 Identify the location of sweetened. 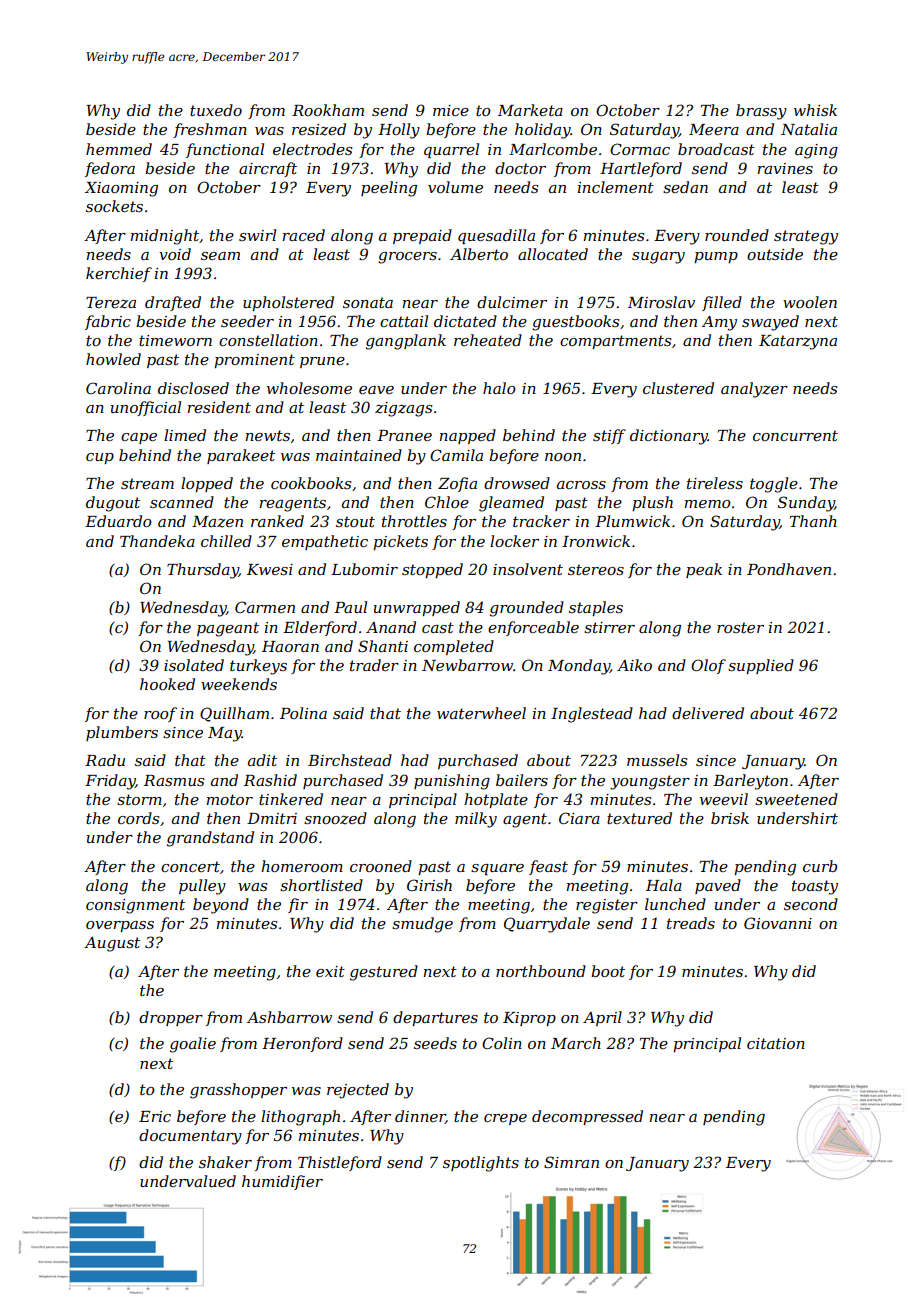
(796, 799).
